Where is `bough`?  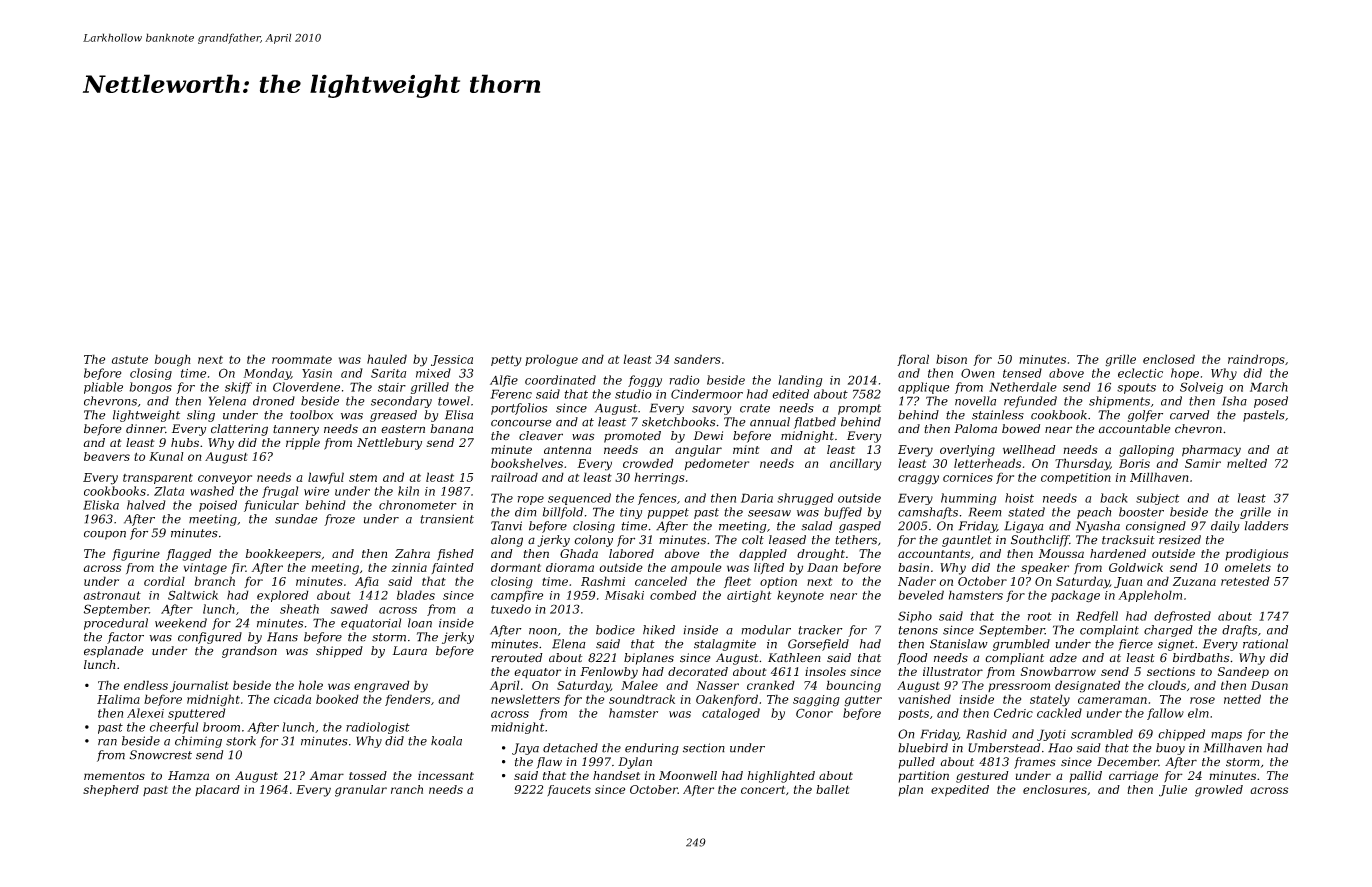 bough is located at coordinates (173, 360).
